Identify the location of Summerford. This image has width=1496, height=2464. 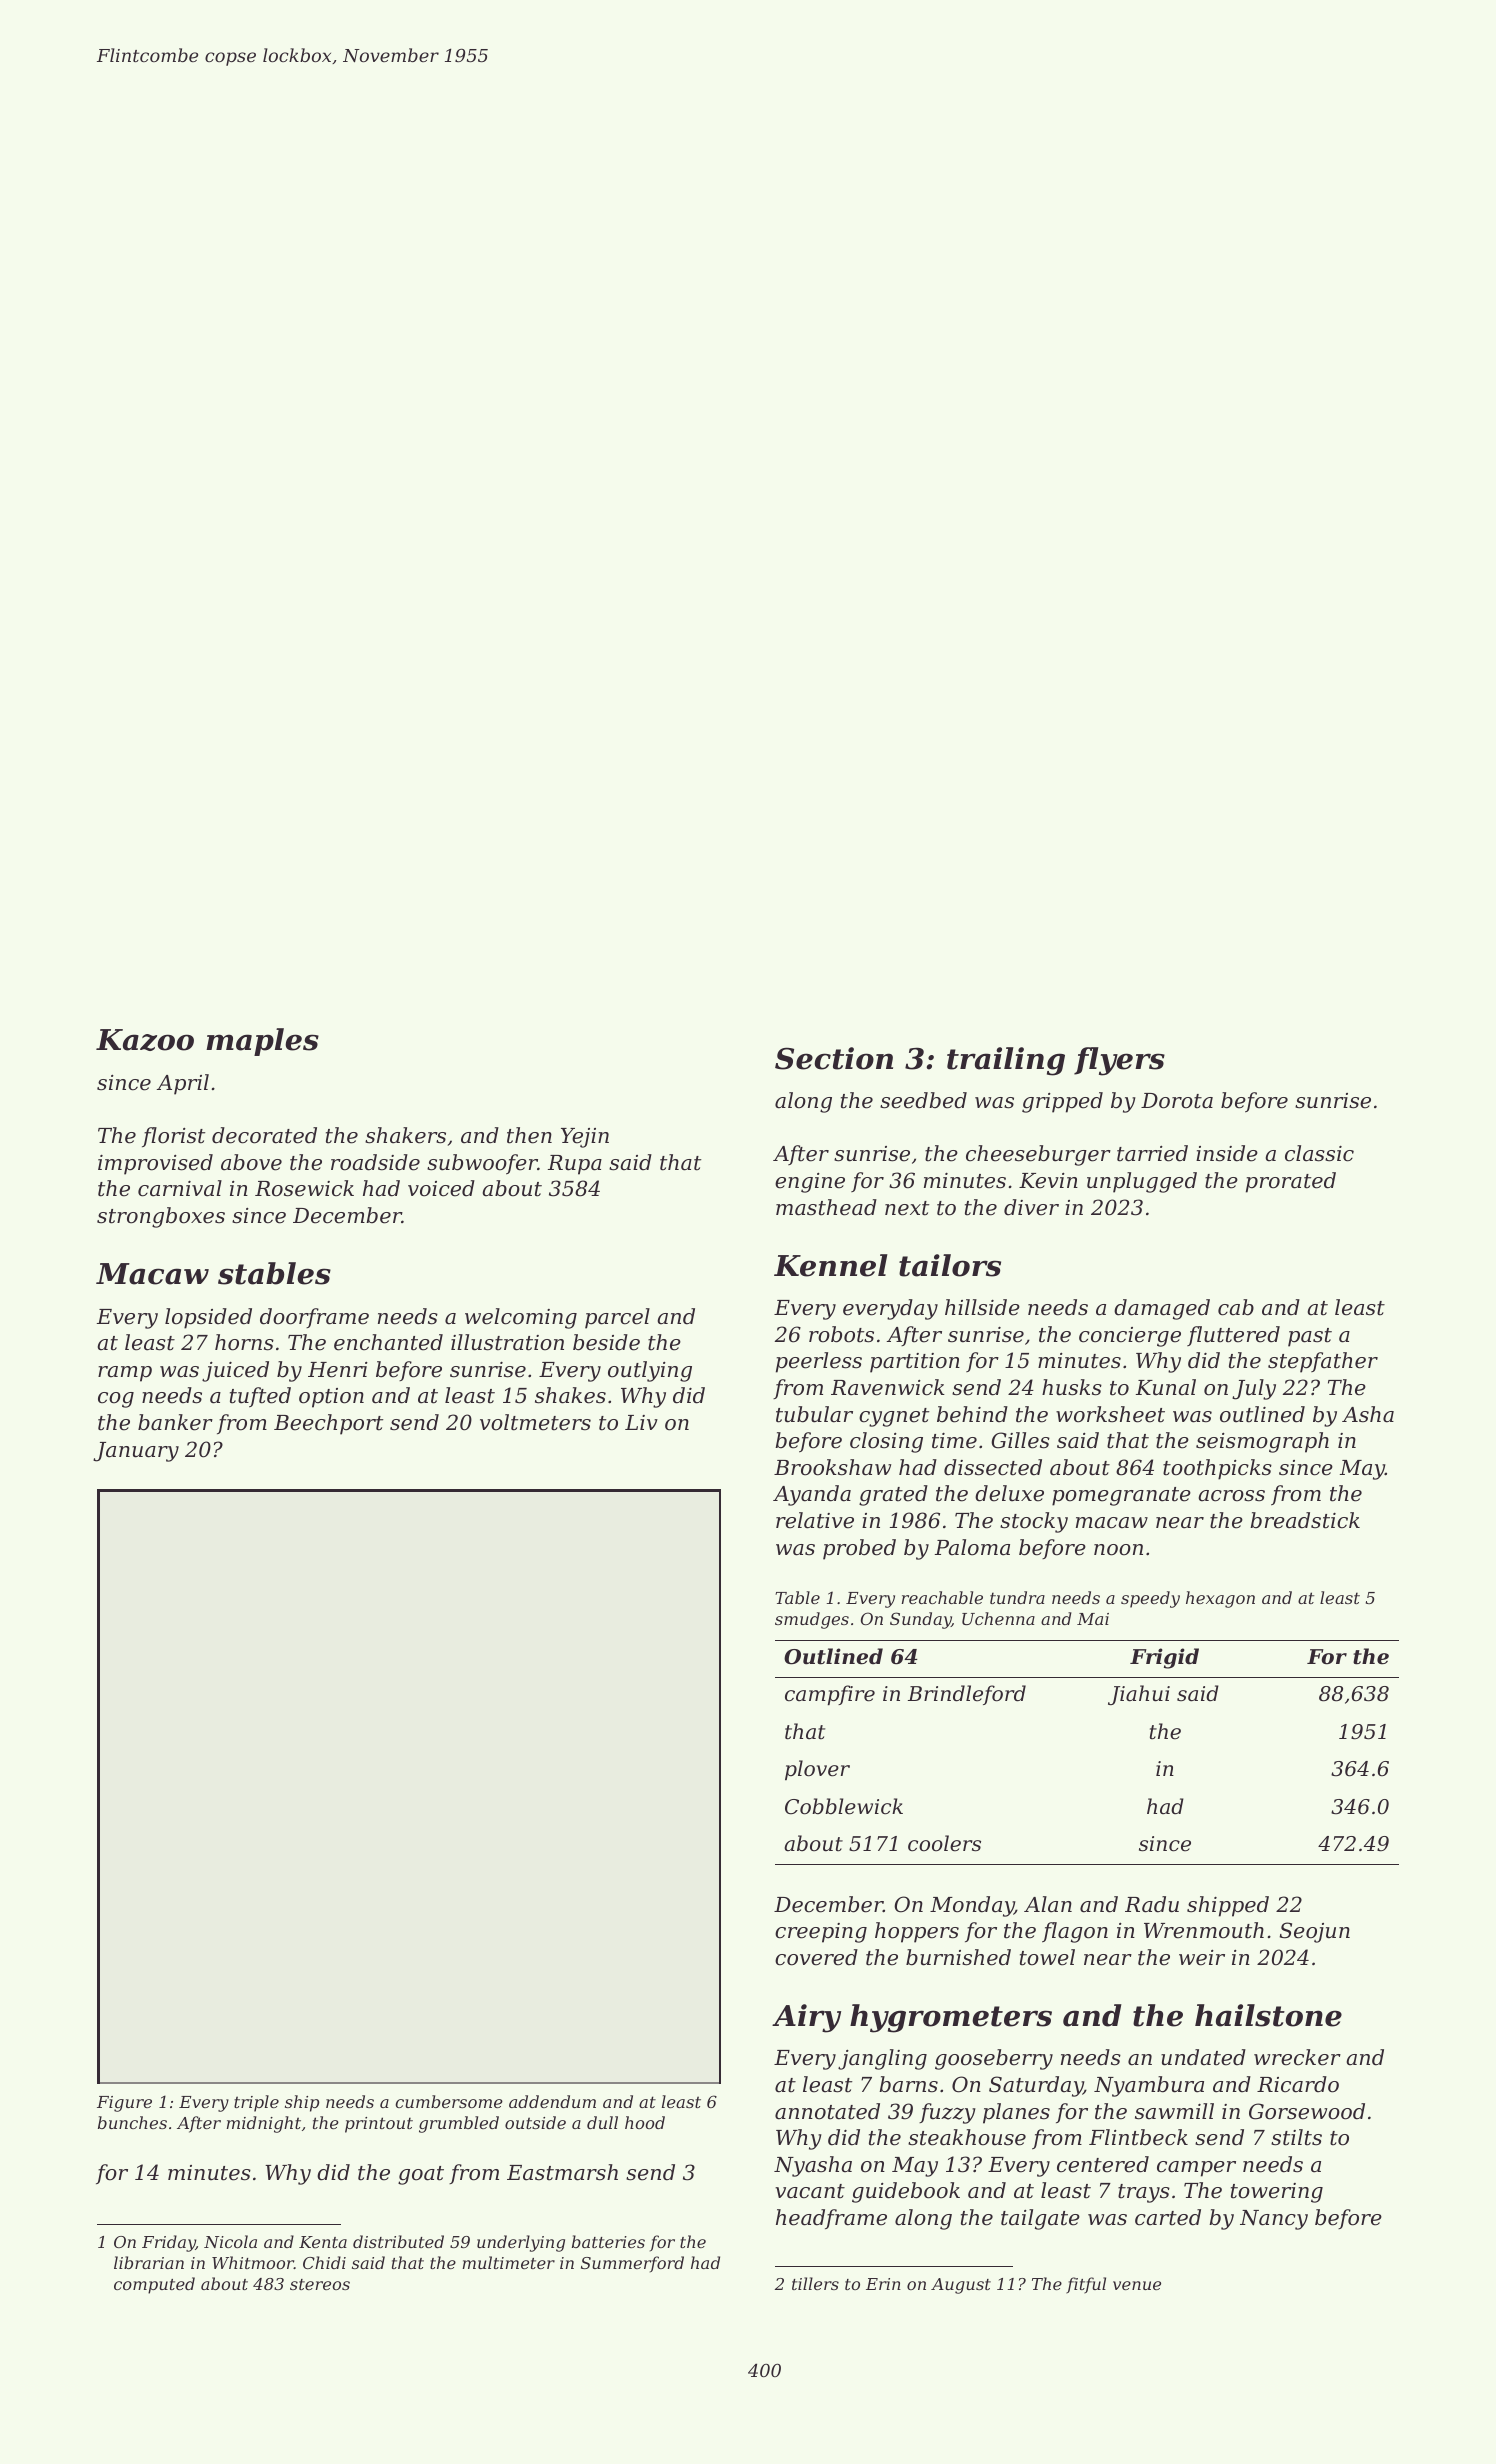
(632, 2264).
